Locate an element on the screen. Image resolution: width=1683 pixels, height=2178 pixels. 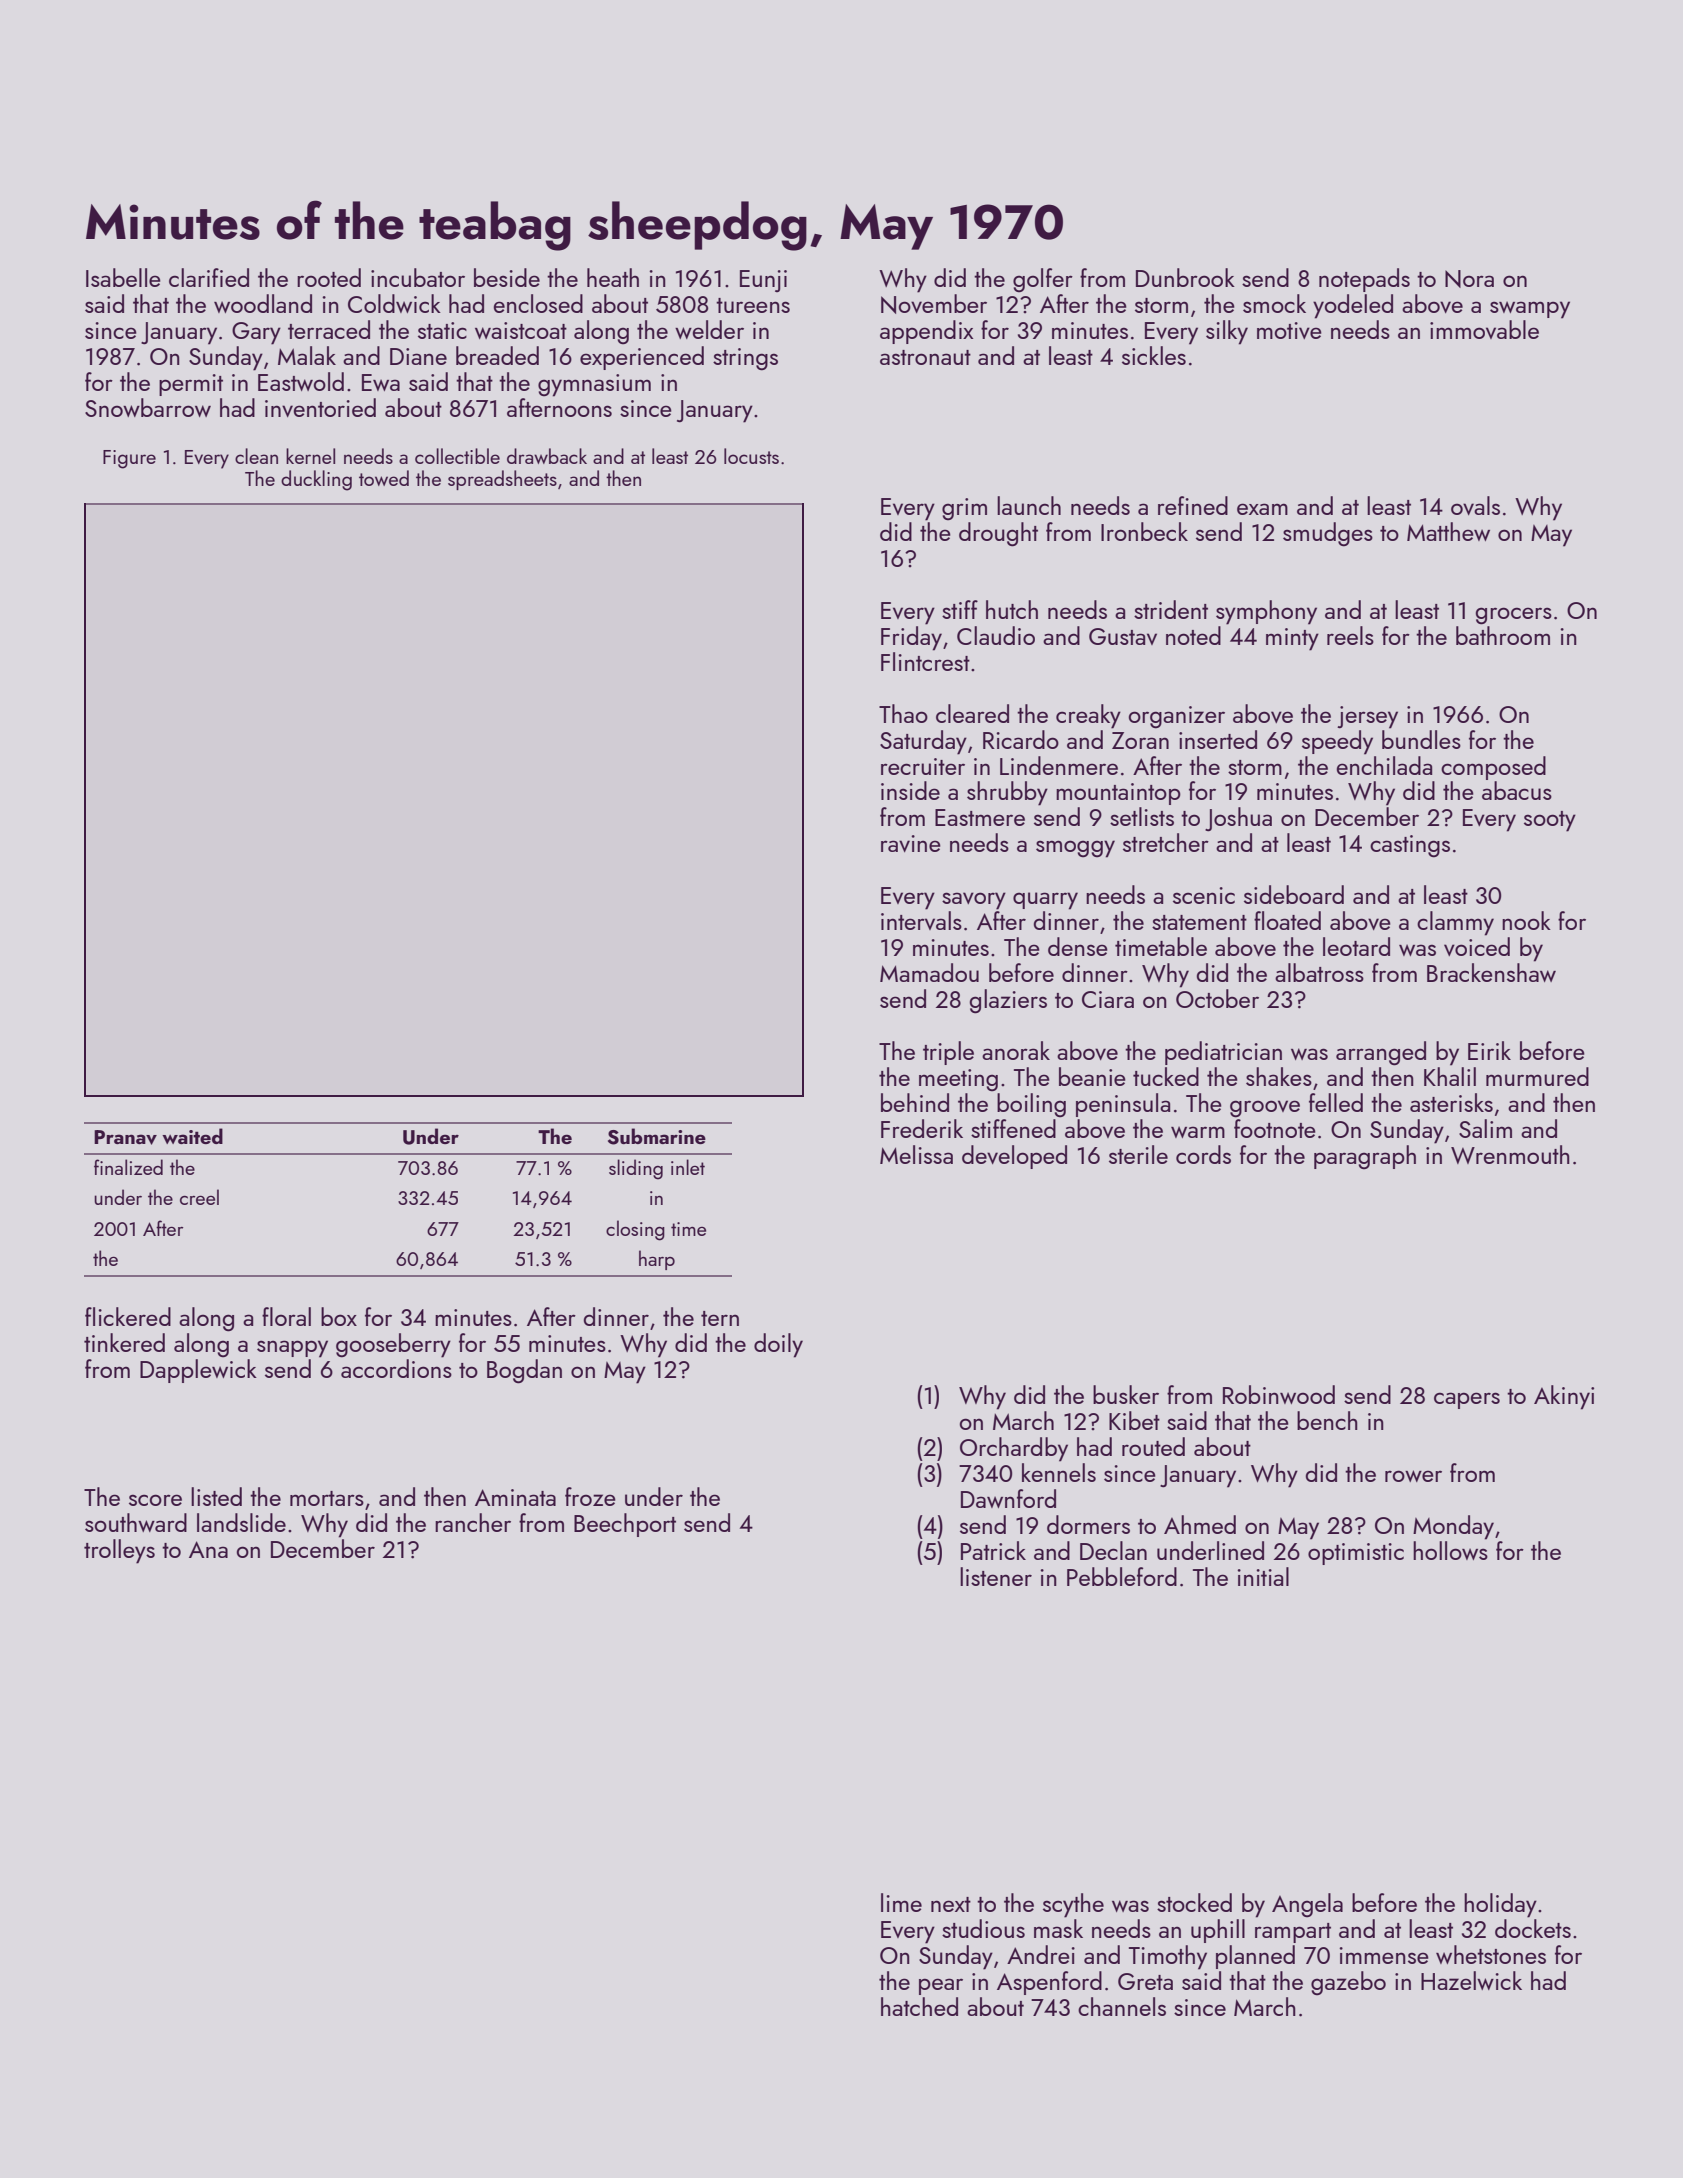
southward is located at coordinates (136, 1522).
